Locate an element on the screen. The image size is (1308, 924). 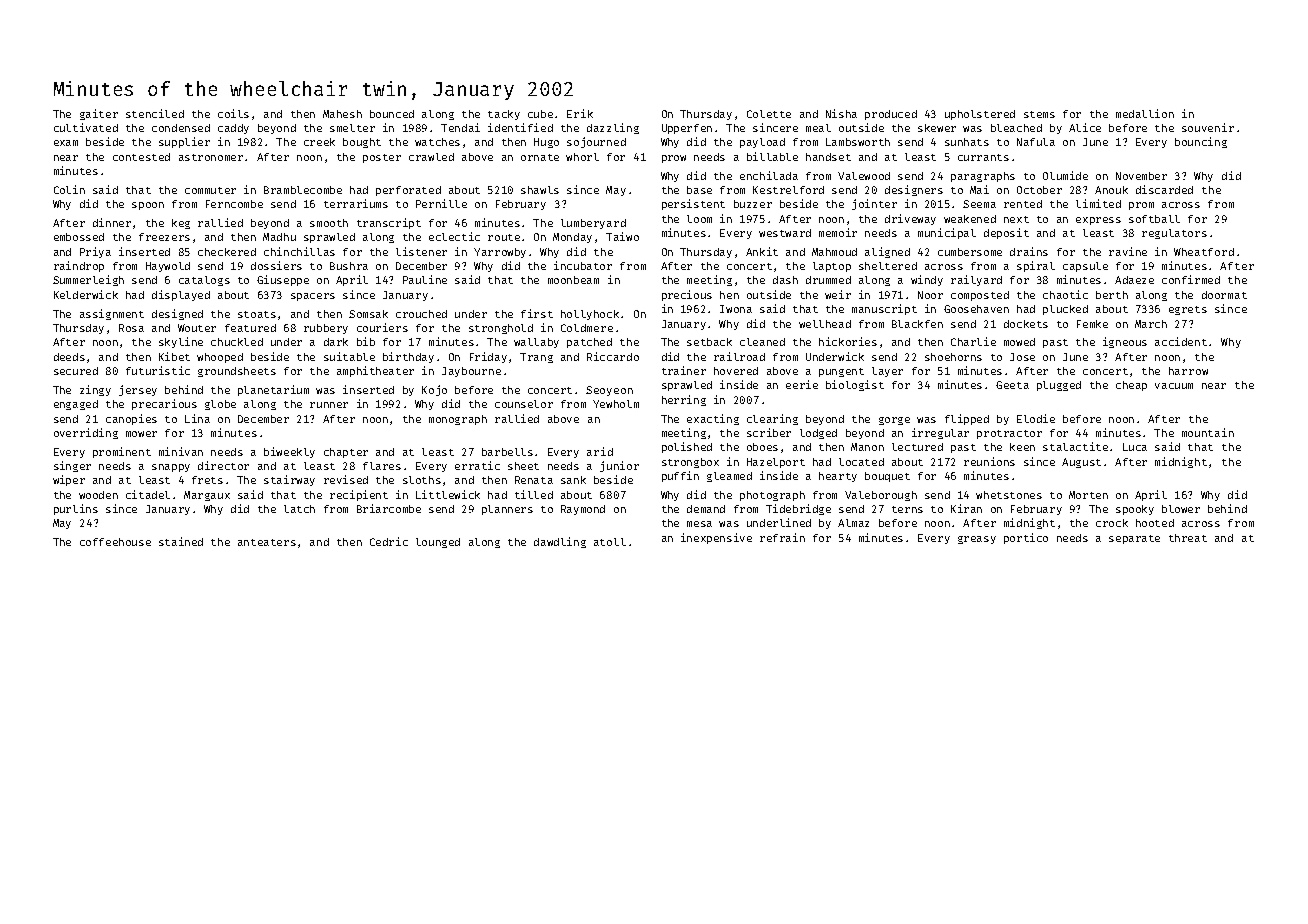
gaiter is located at coordinates (99, 114).
